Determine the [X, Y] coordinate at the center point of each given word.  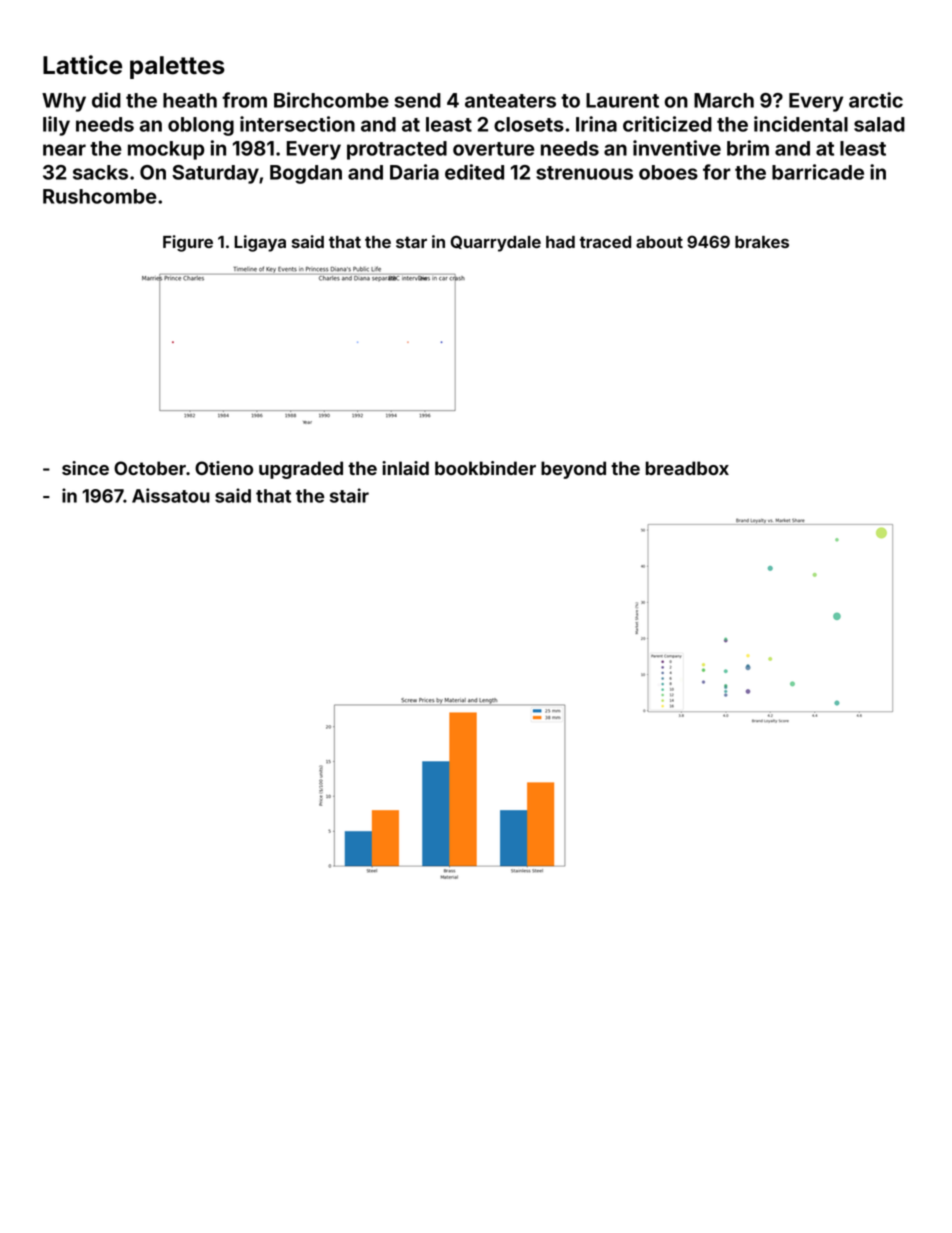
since [85, 468]
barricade [818, 172]
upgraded [301, 470]
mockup [166, 150]
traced [605, 242]
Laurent [622, 100]
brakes [762, 242]
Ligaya [260, 243]
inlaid [405, 468]
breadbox [687, 468]
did [106, 100]
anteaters [510, 101]
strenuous [584, 173]
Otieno [224, 468]
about [659, 242]
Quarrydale [495, 243]
